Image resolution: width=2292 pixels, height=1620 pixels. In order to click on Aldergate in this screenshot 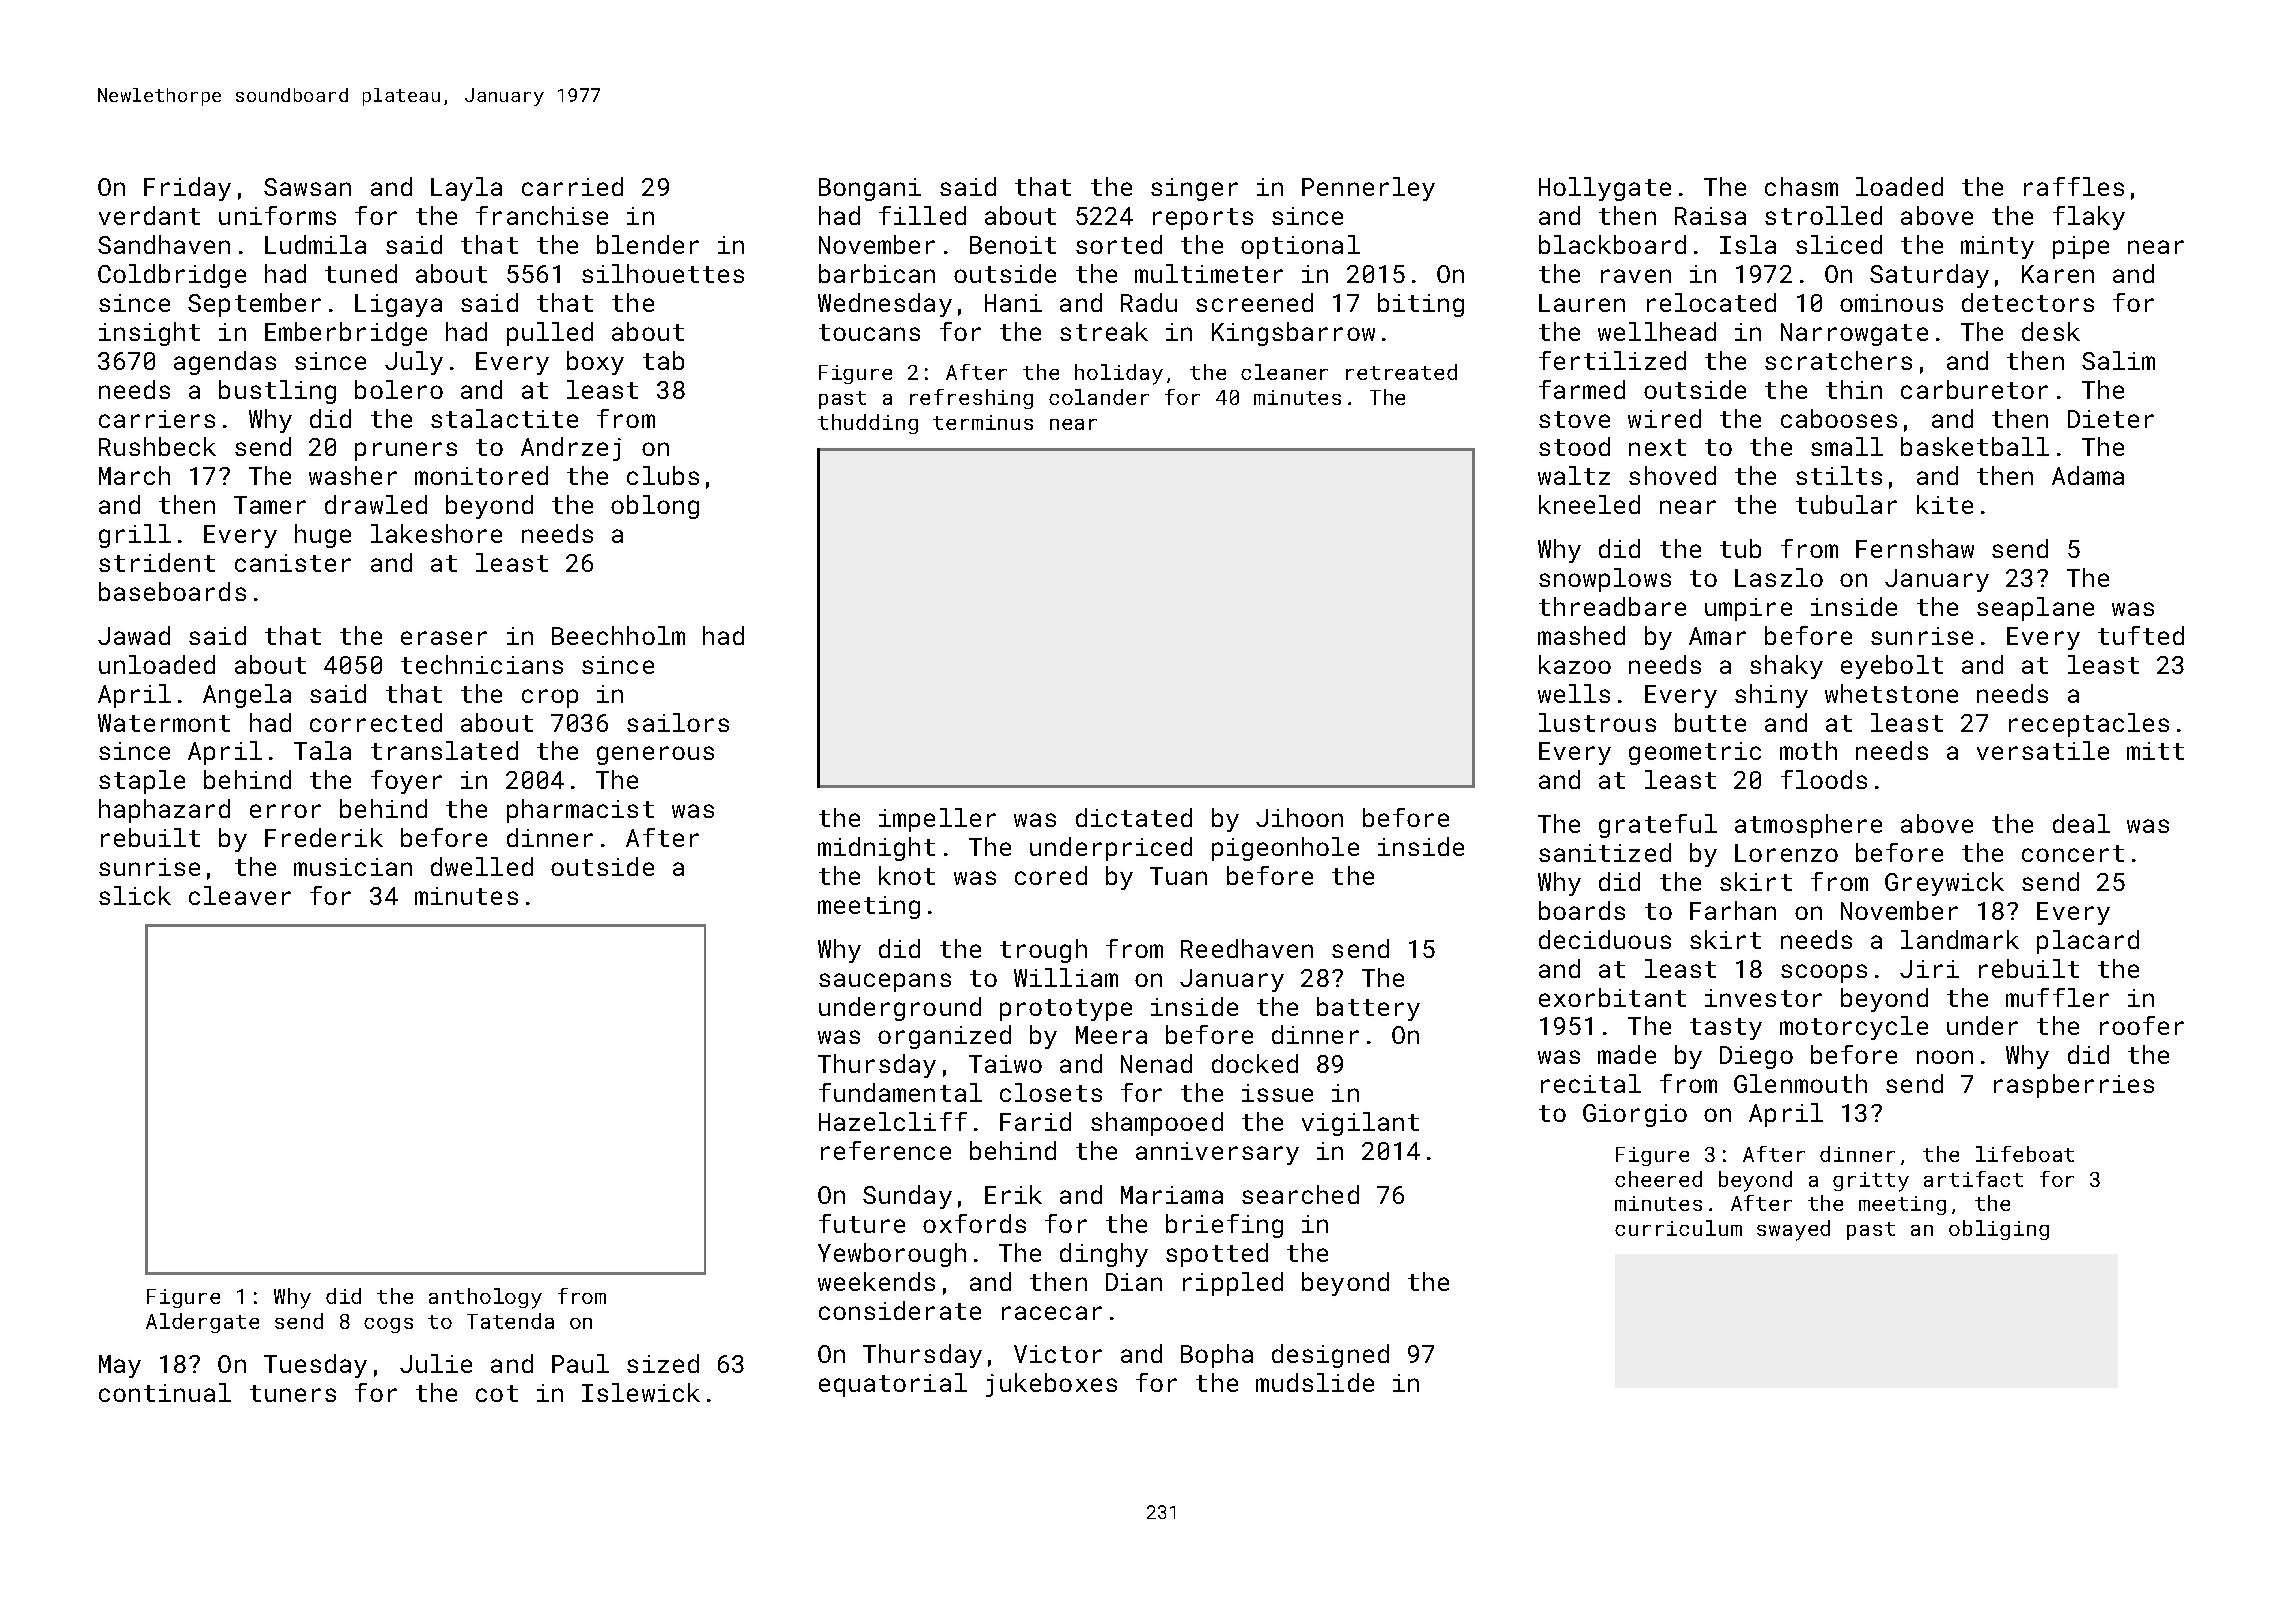, I will do `click(202, 1323)`.
